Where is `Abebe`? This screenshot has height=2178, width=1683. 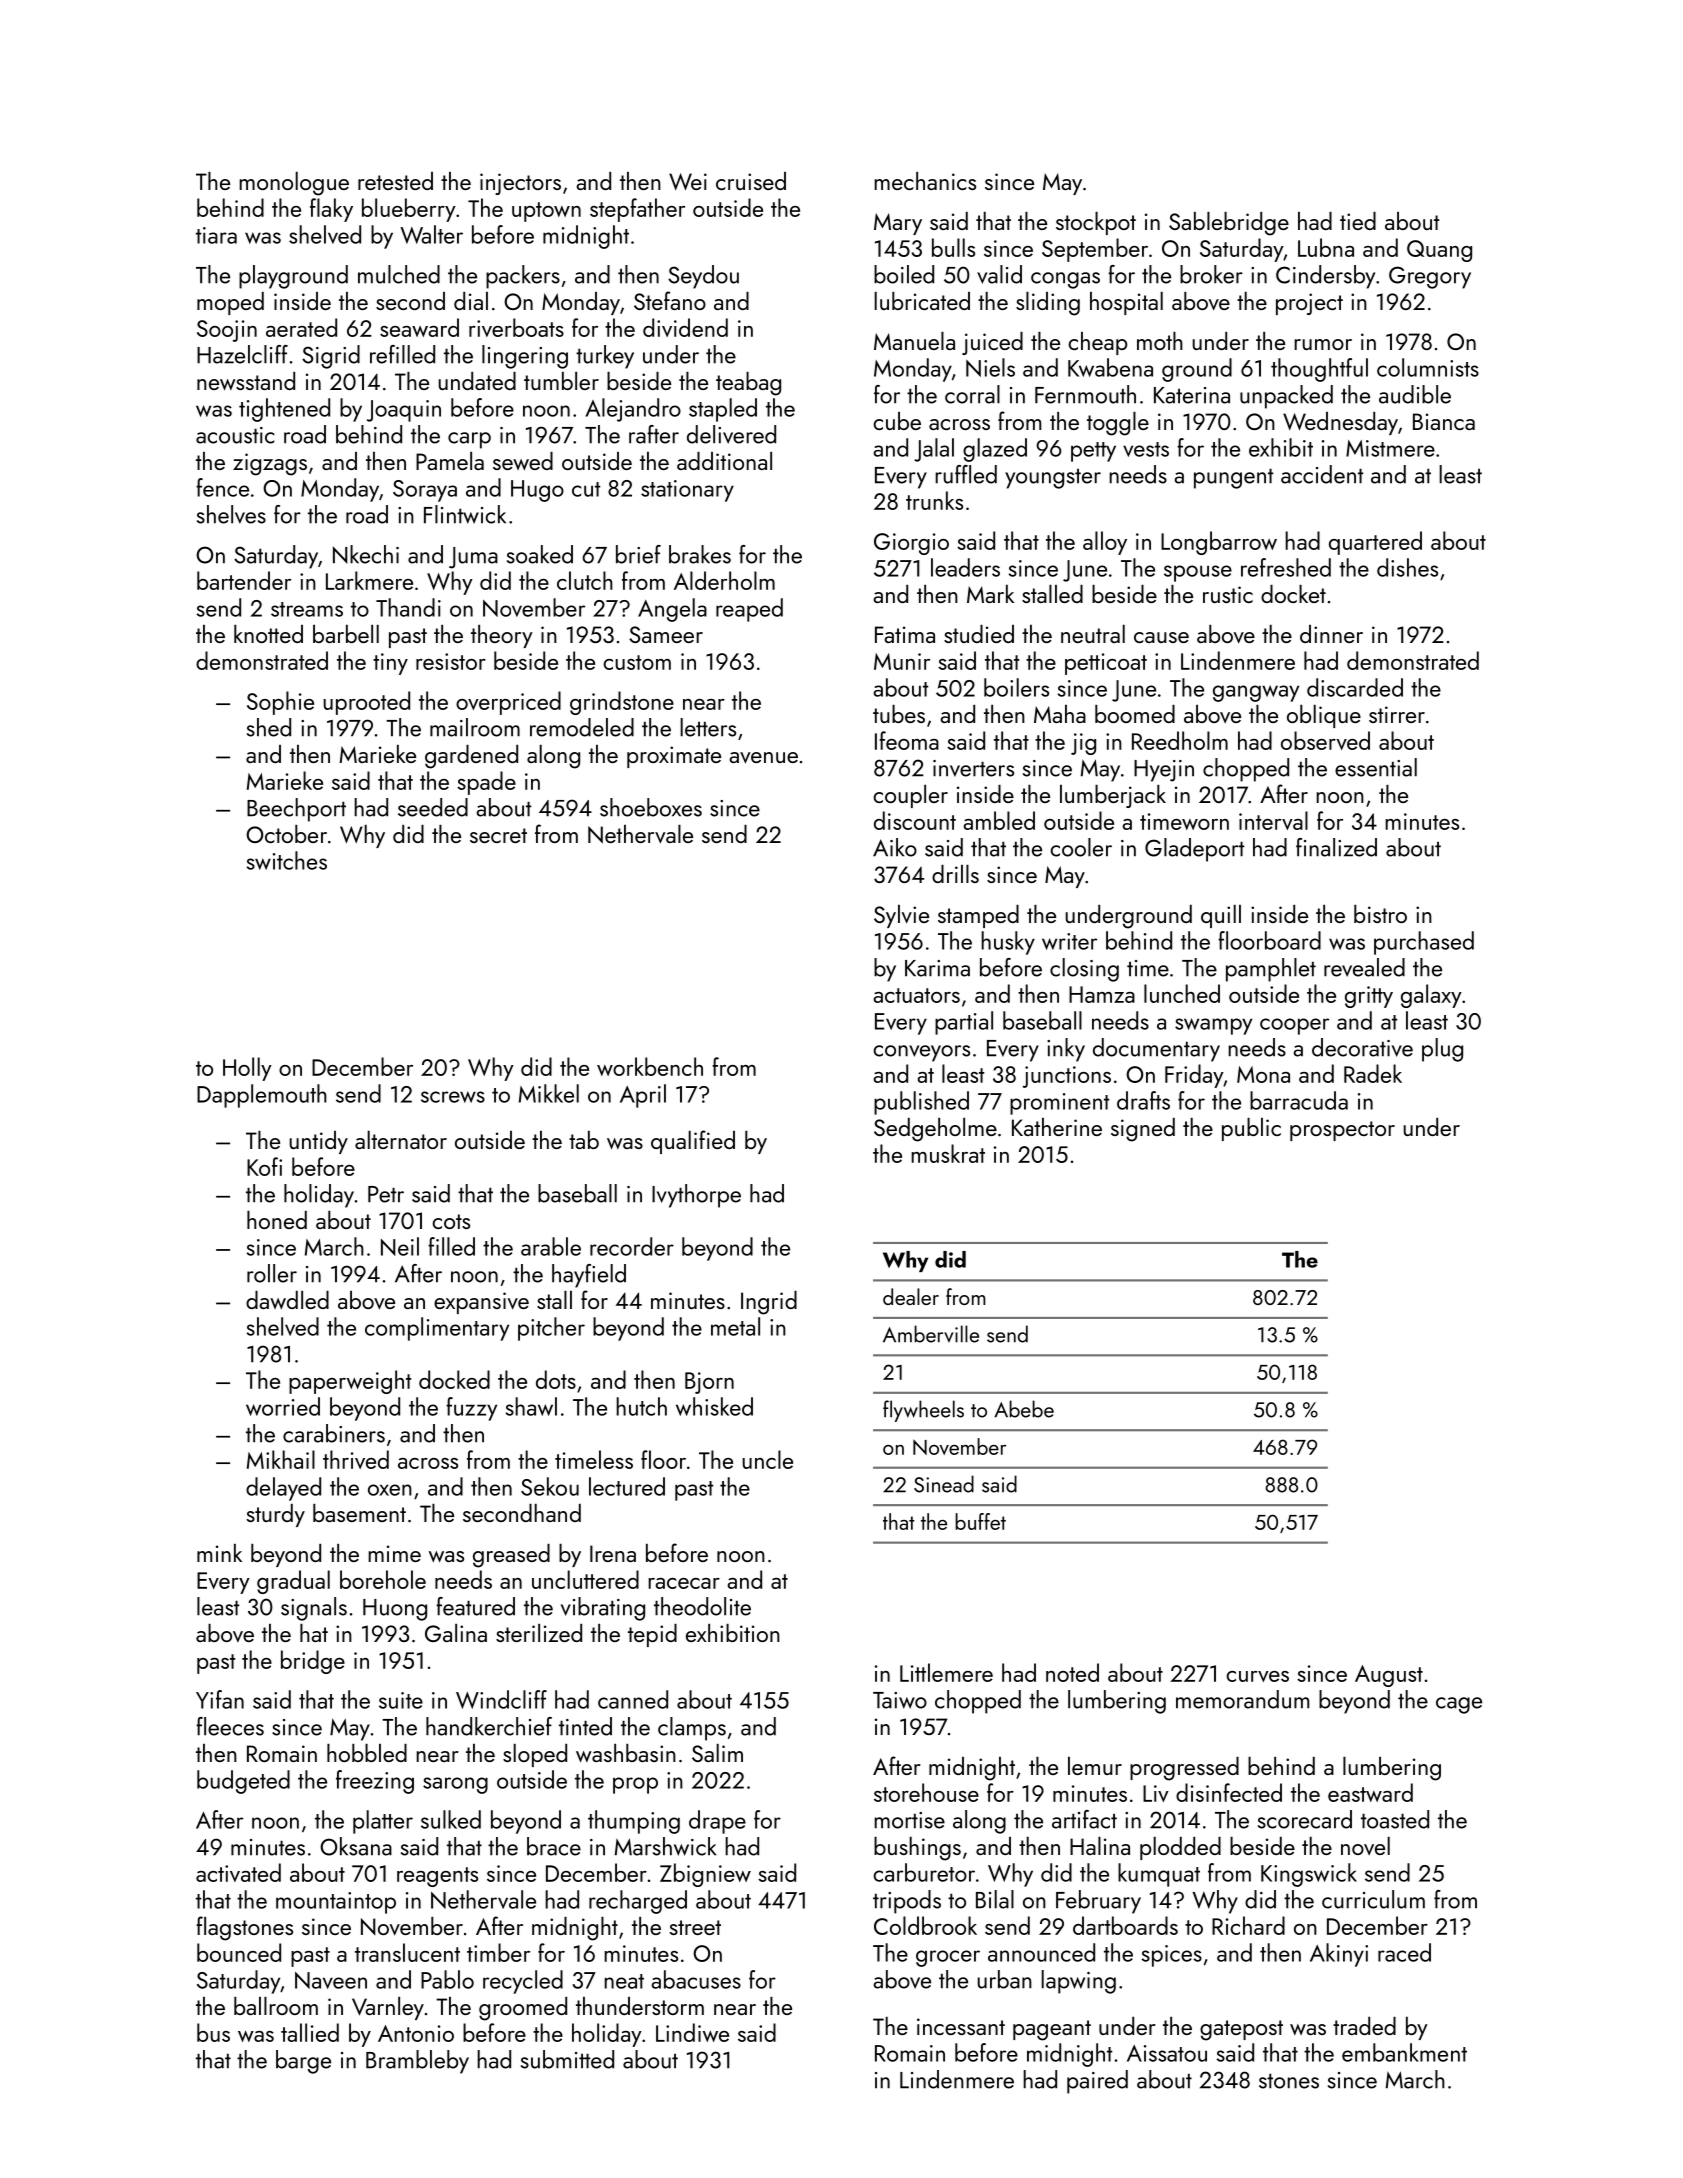 Abebe is located at coordinates (1024, 1409).
